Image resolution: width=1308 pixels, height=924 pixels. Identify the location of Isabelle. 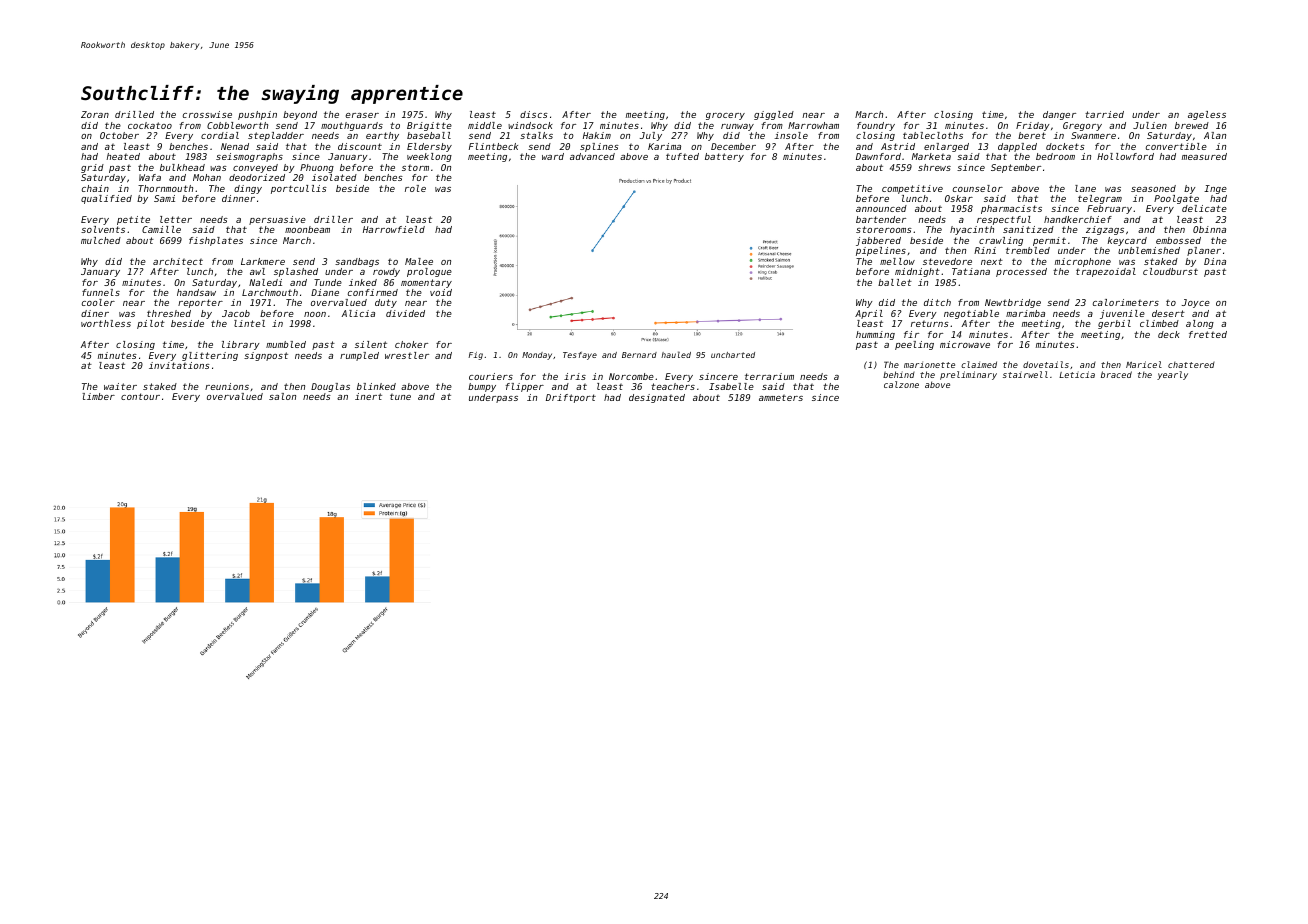
(731, 386).
